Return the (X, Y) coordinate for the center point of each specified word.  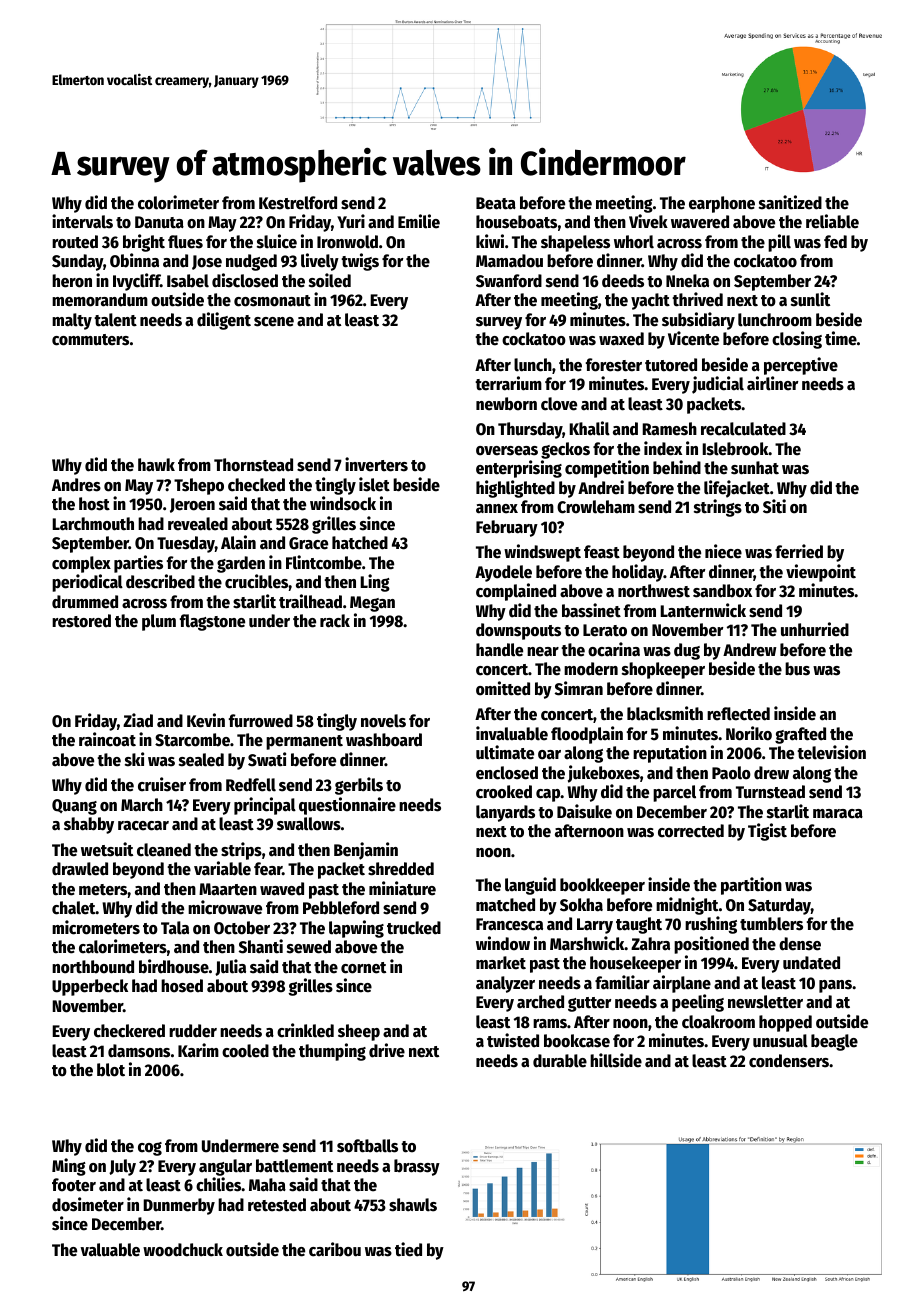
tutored (671, 365)
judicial (718, 385)
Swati (267, 759)
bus (797, 669)
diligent (224, 321)
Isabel (188, 281)
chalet (74, 908)
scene (274, 322)
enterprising (519, 469)
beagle (834, 1042)
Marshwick (587, 943)
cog (150, 1149)
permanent (304, 742)
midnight (687, 906)
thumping (332, 1052)
